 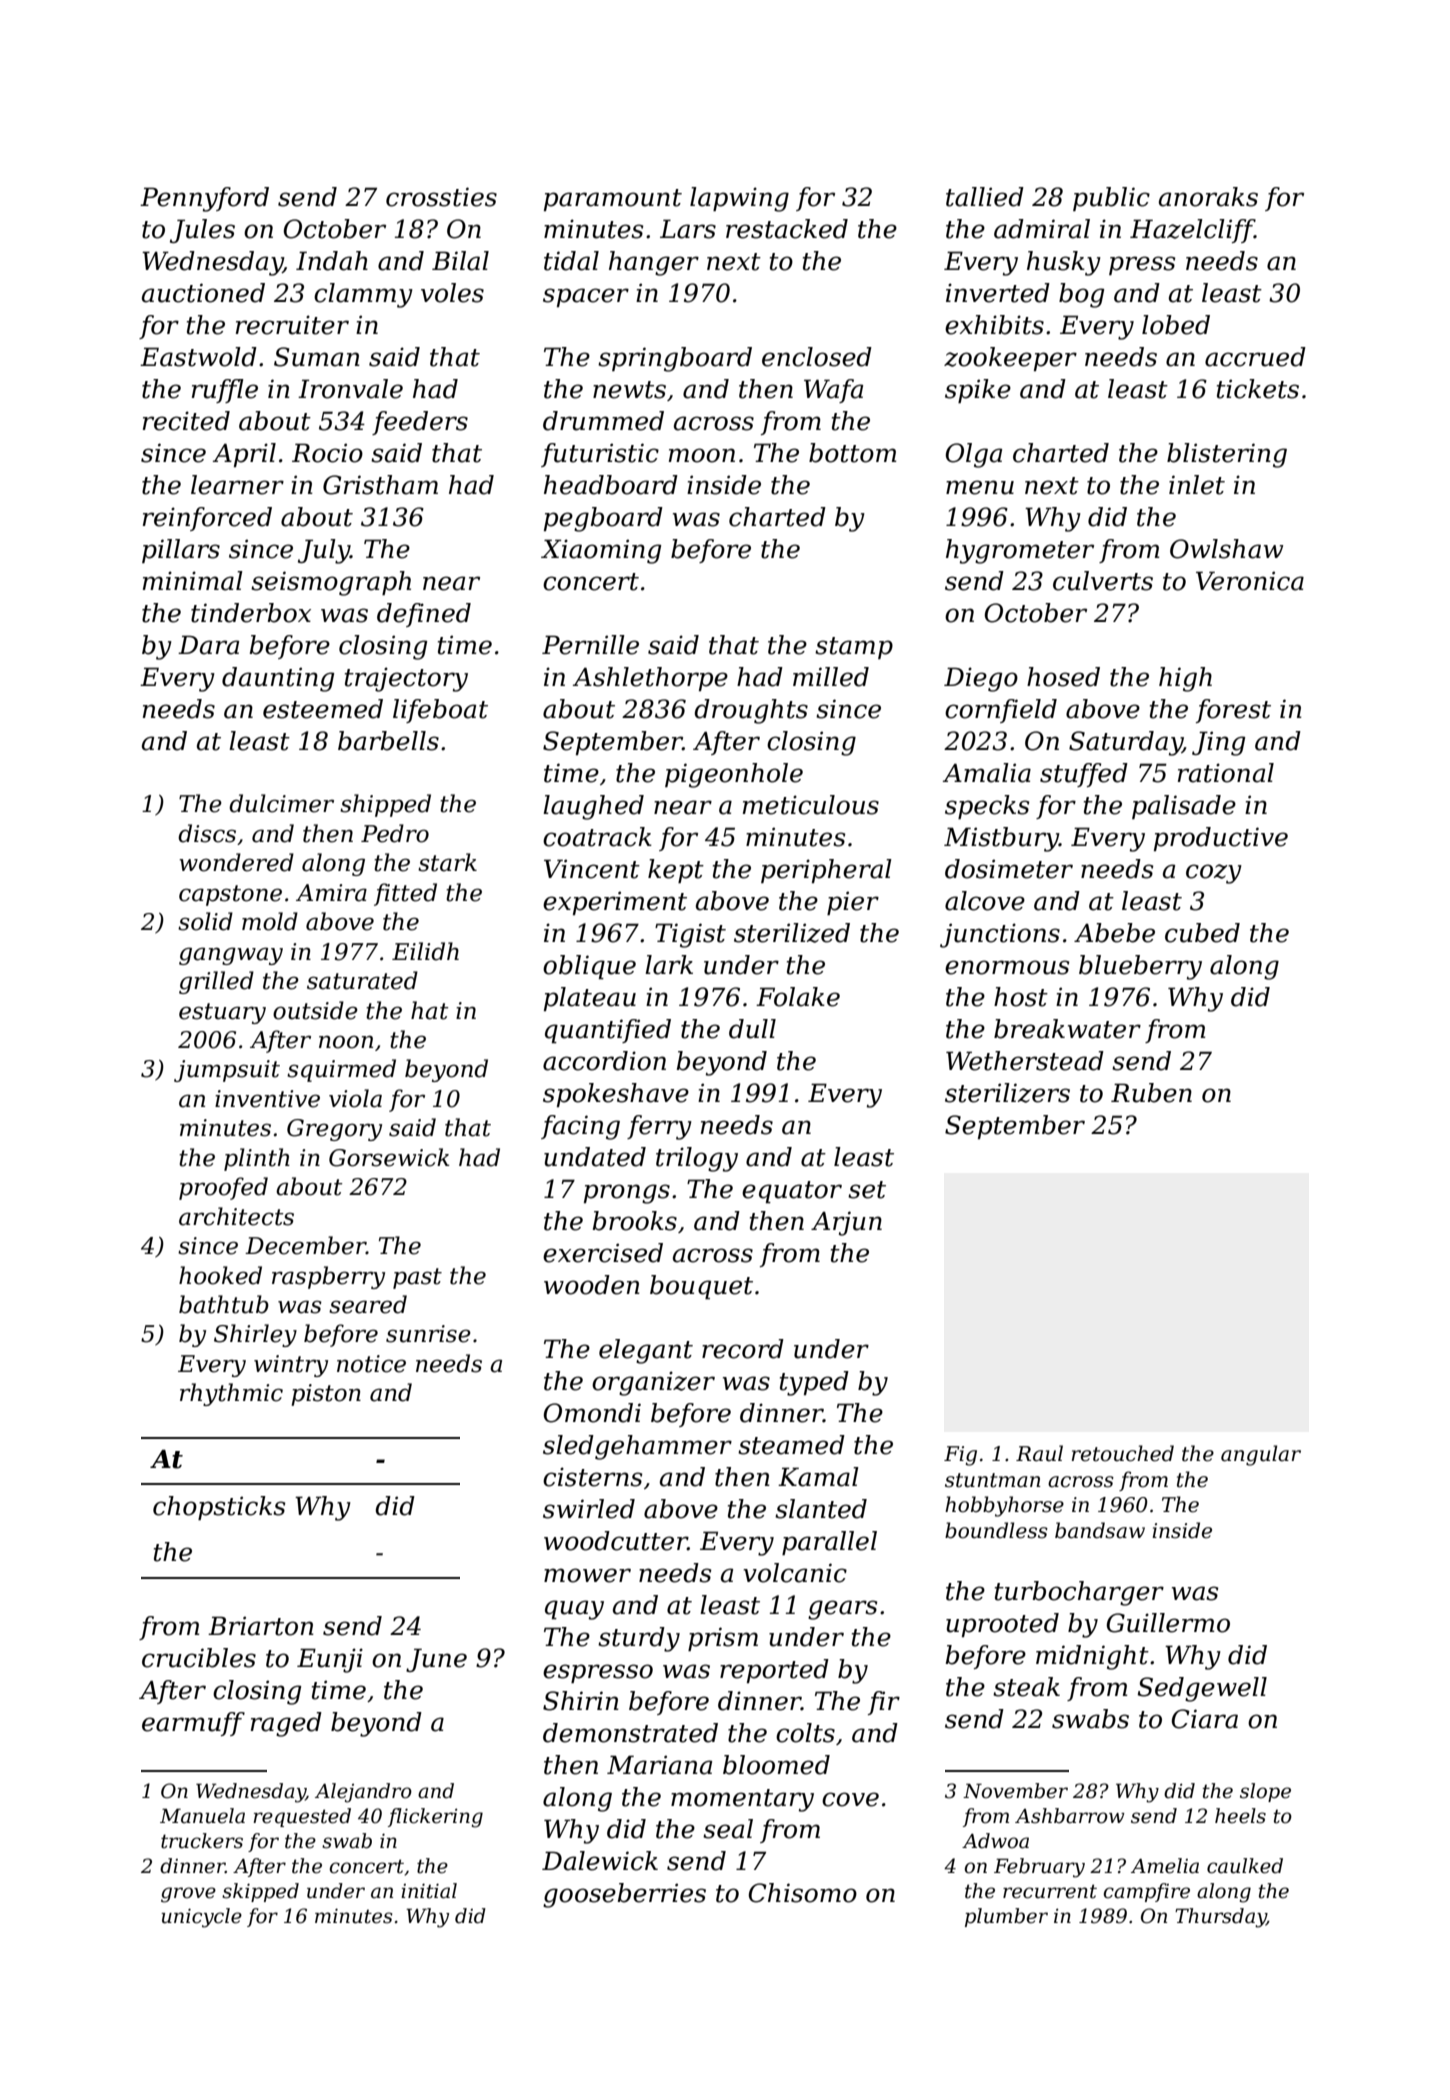 What do you see at coordinates (833, 391) in the image?
I see `Wafa` at bounding box center [833, 391].
